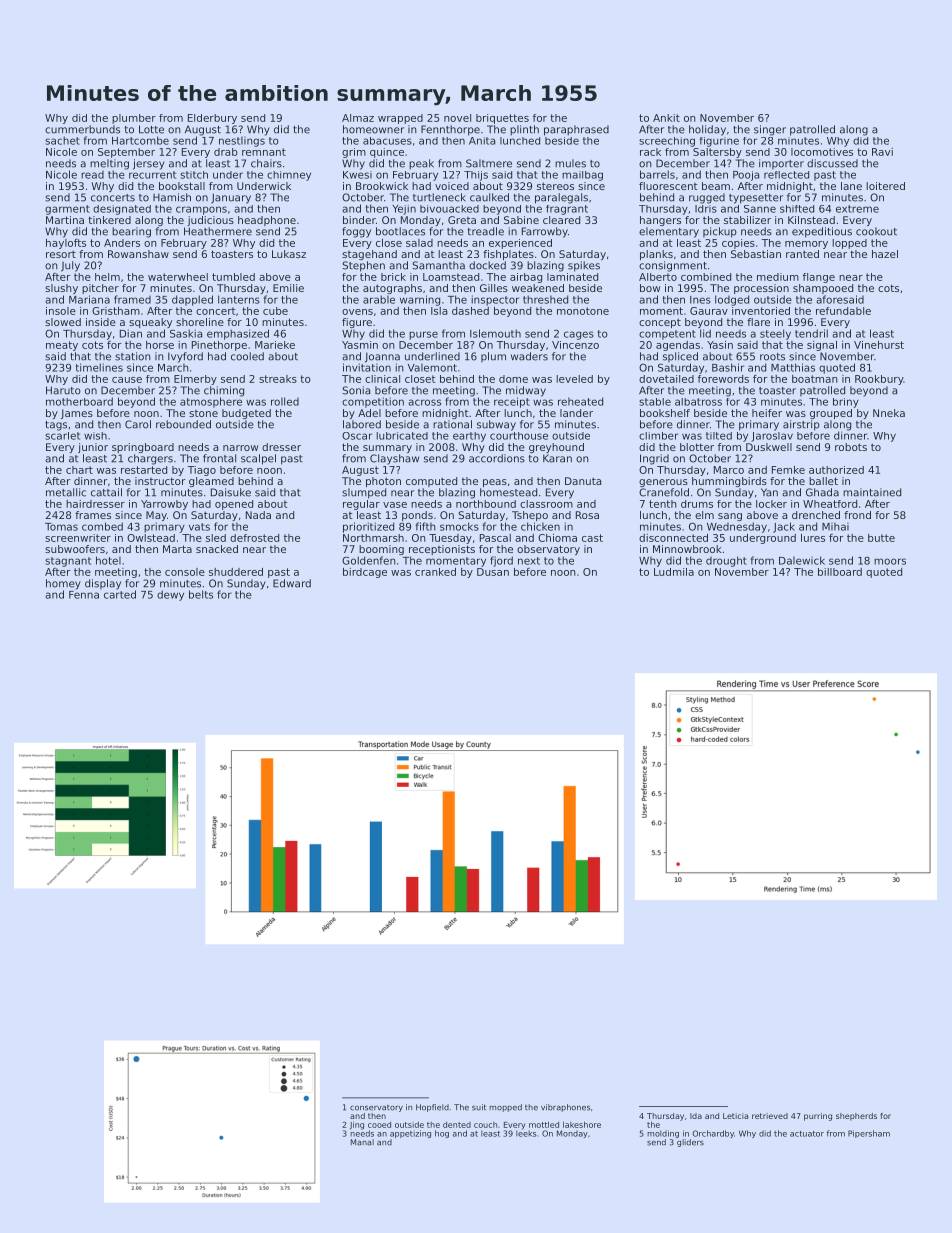 The height and width of the screenshot is (1233, 952). Describe the element at coordinates (362, 1142) in the screenshot. I see `Manal` at that location.
